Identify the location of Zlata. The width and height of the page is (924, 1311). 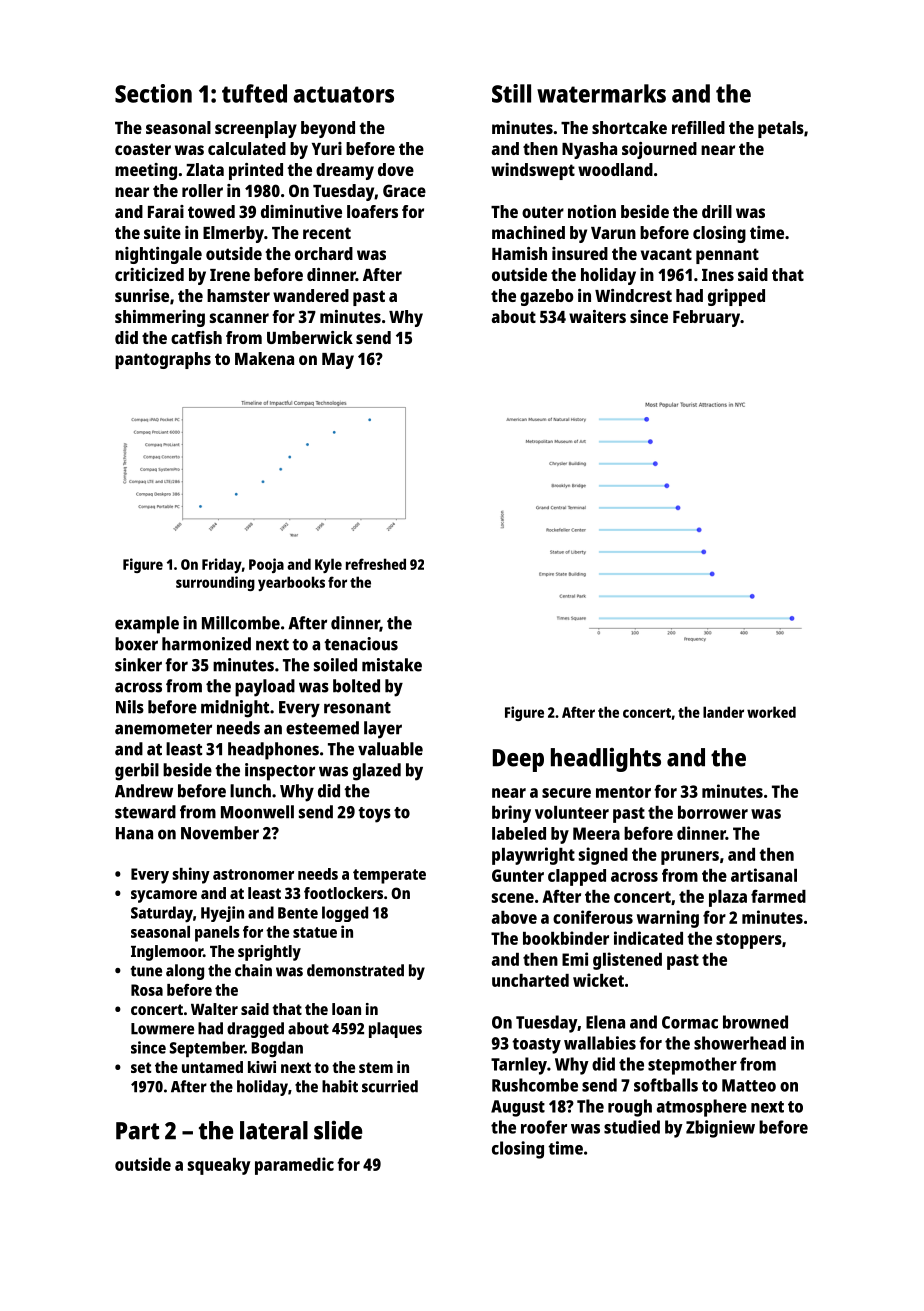
(205, 169).
